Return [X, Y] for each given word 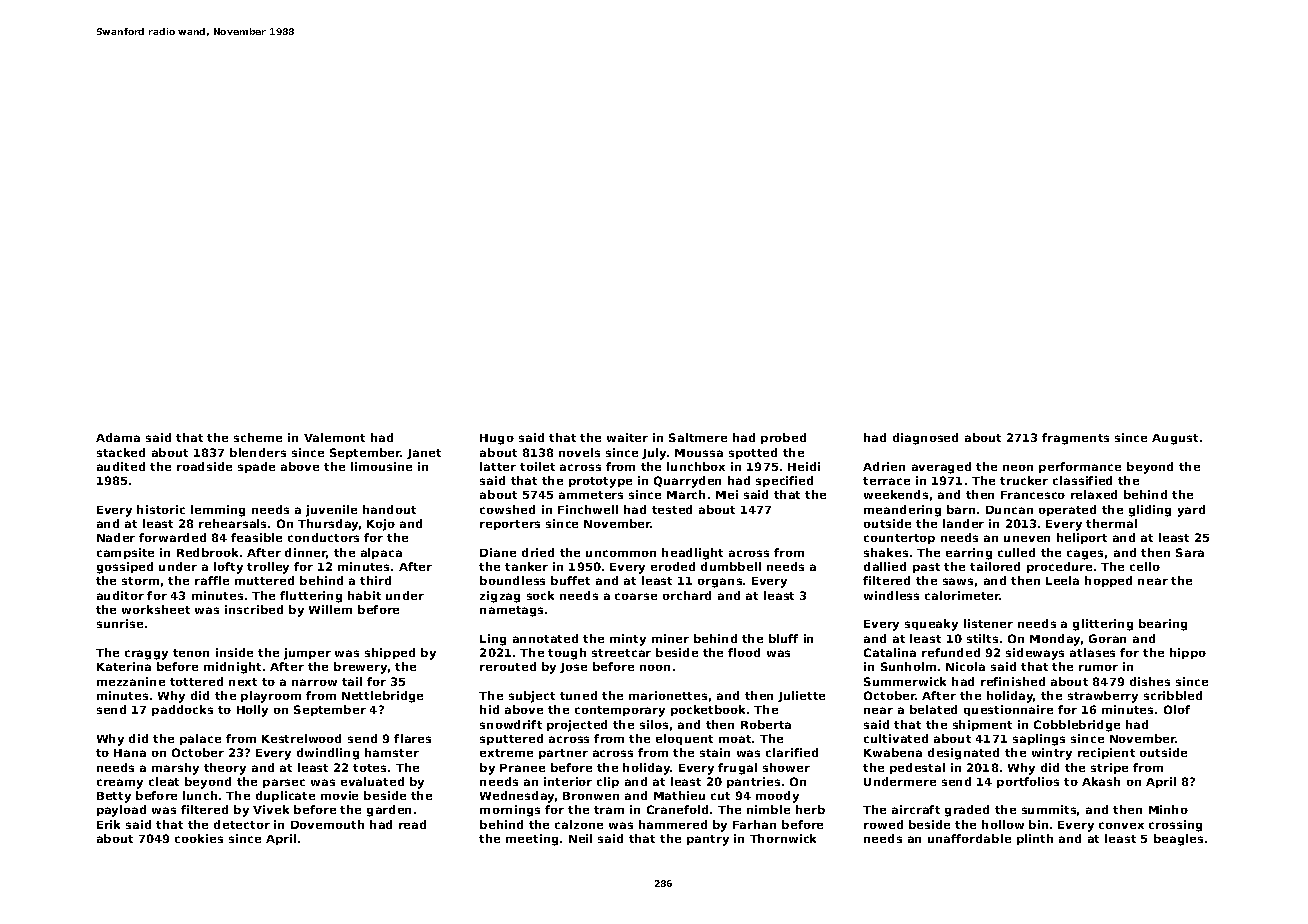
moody [777, 797]
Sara [1190, 552]
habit [364, 595]
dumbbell [731, 566]
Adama [118, 437]
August [1175, 439]
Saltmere [698, 437]
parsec [284, 783]
